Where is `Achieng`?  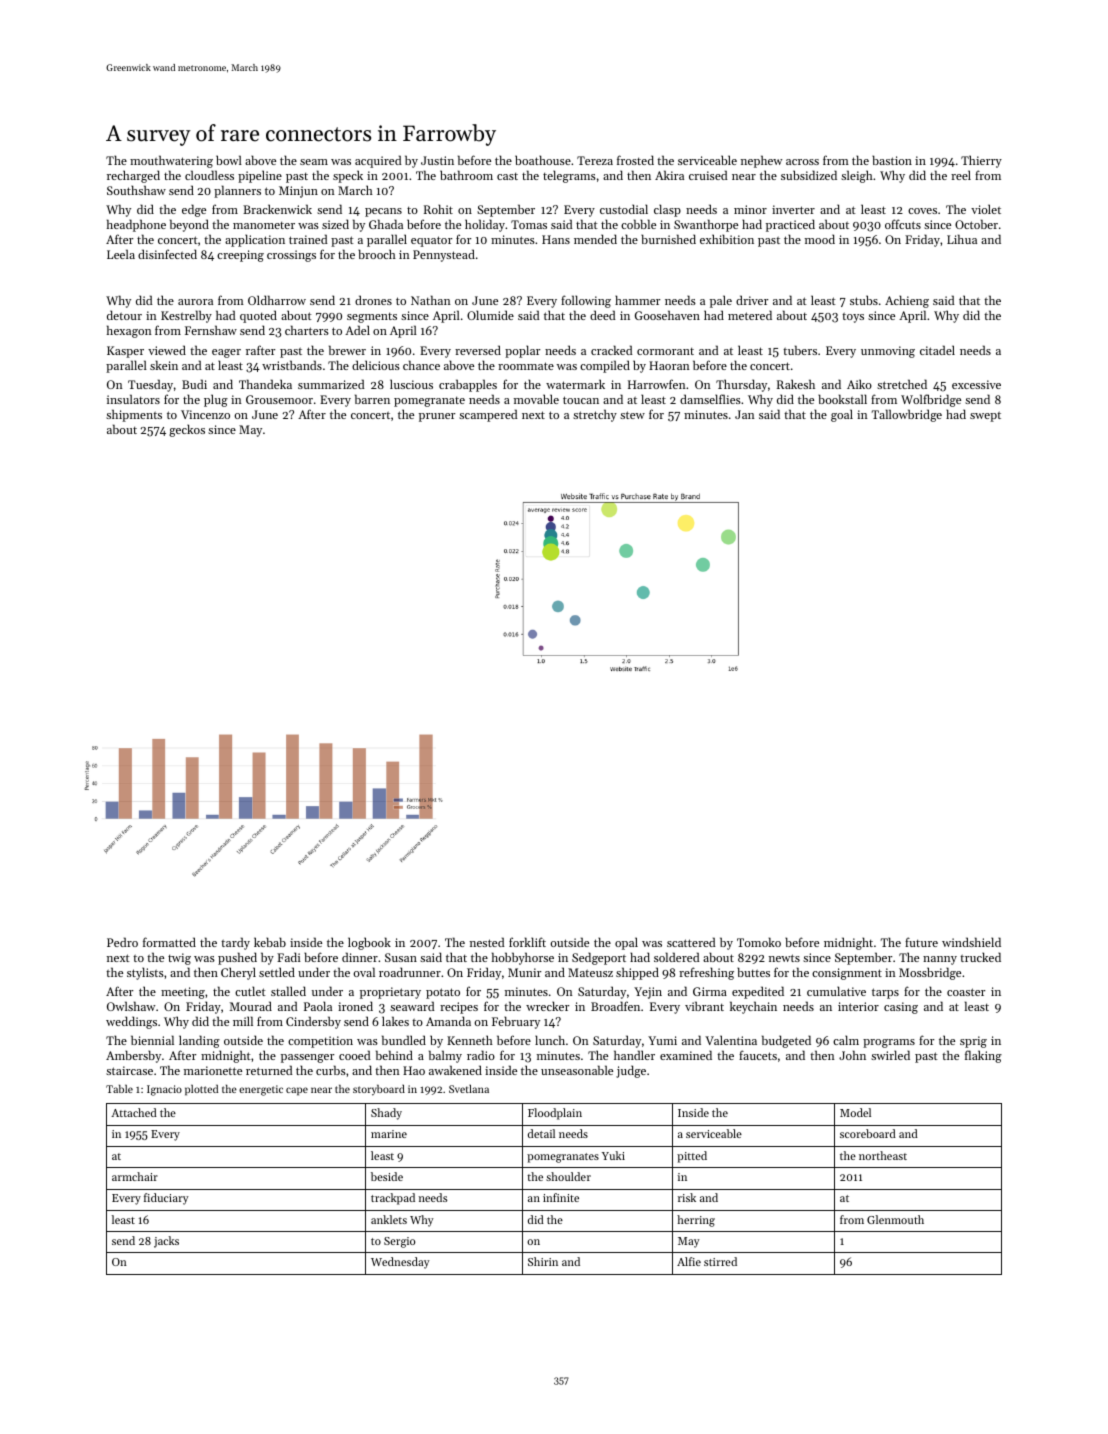 Achieng is located at coordinates (907, 301).
